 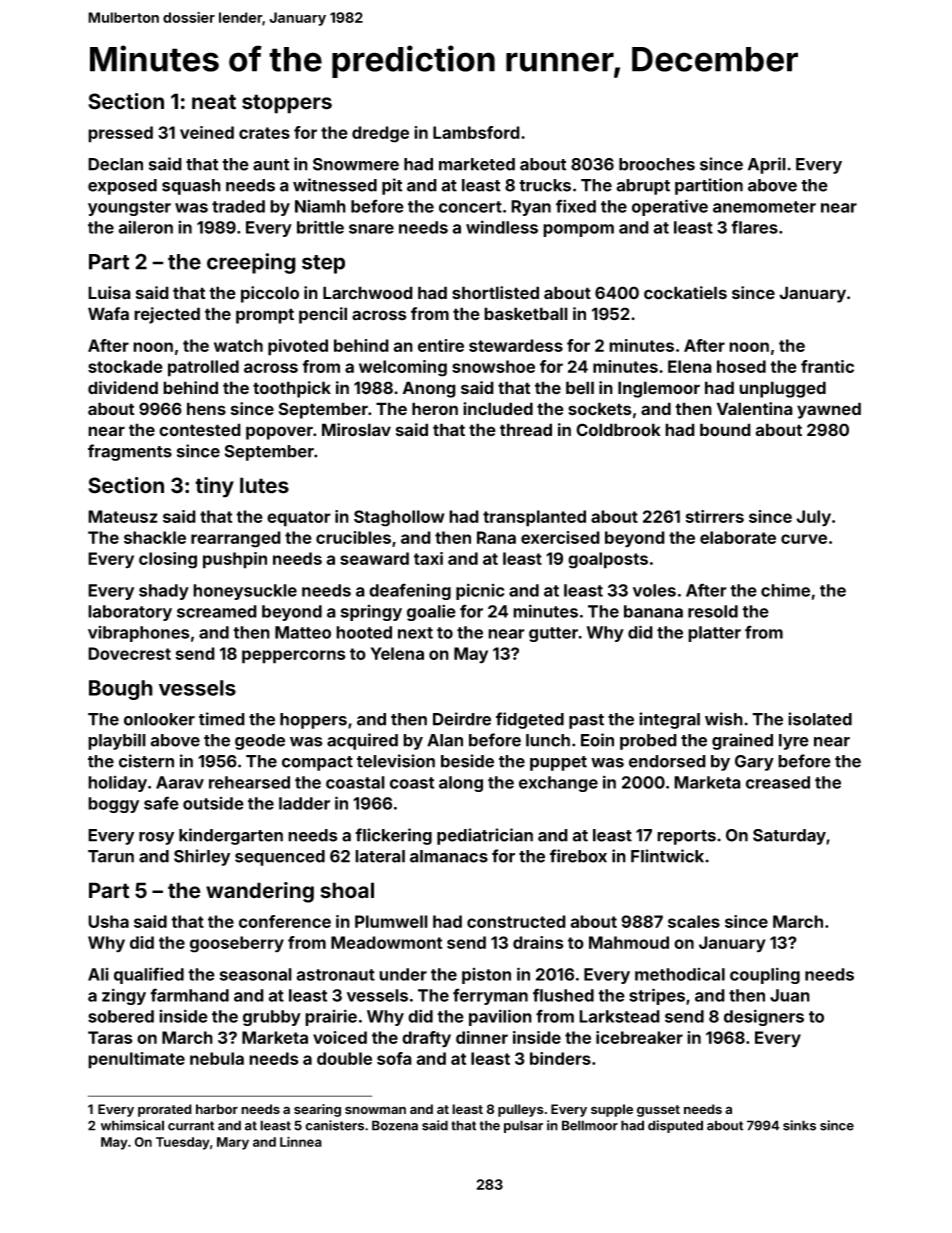 What do you see at coordinates (287, 104) in the screenshot?
I see `stoppers` at bounding box center [287, 104].
